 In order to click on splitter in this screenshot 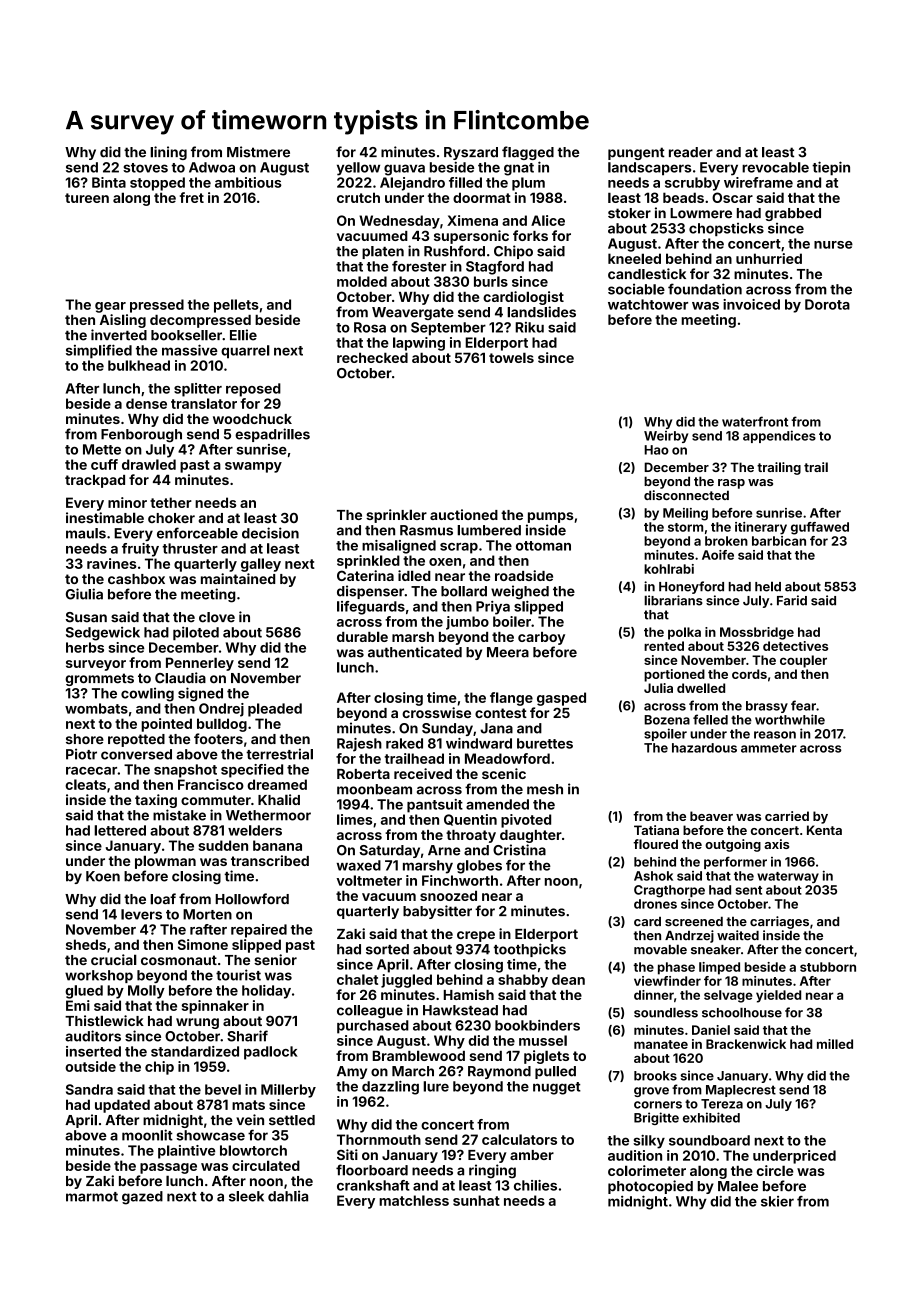, I will do `click(198, 390)`.
